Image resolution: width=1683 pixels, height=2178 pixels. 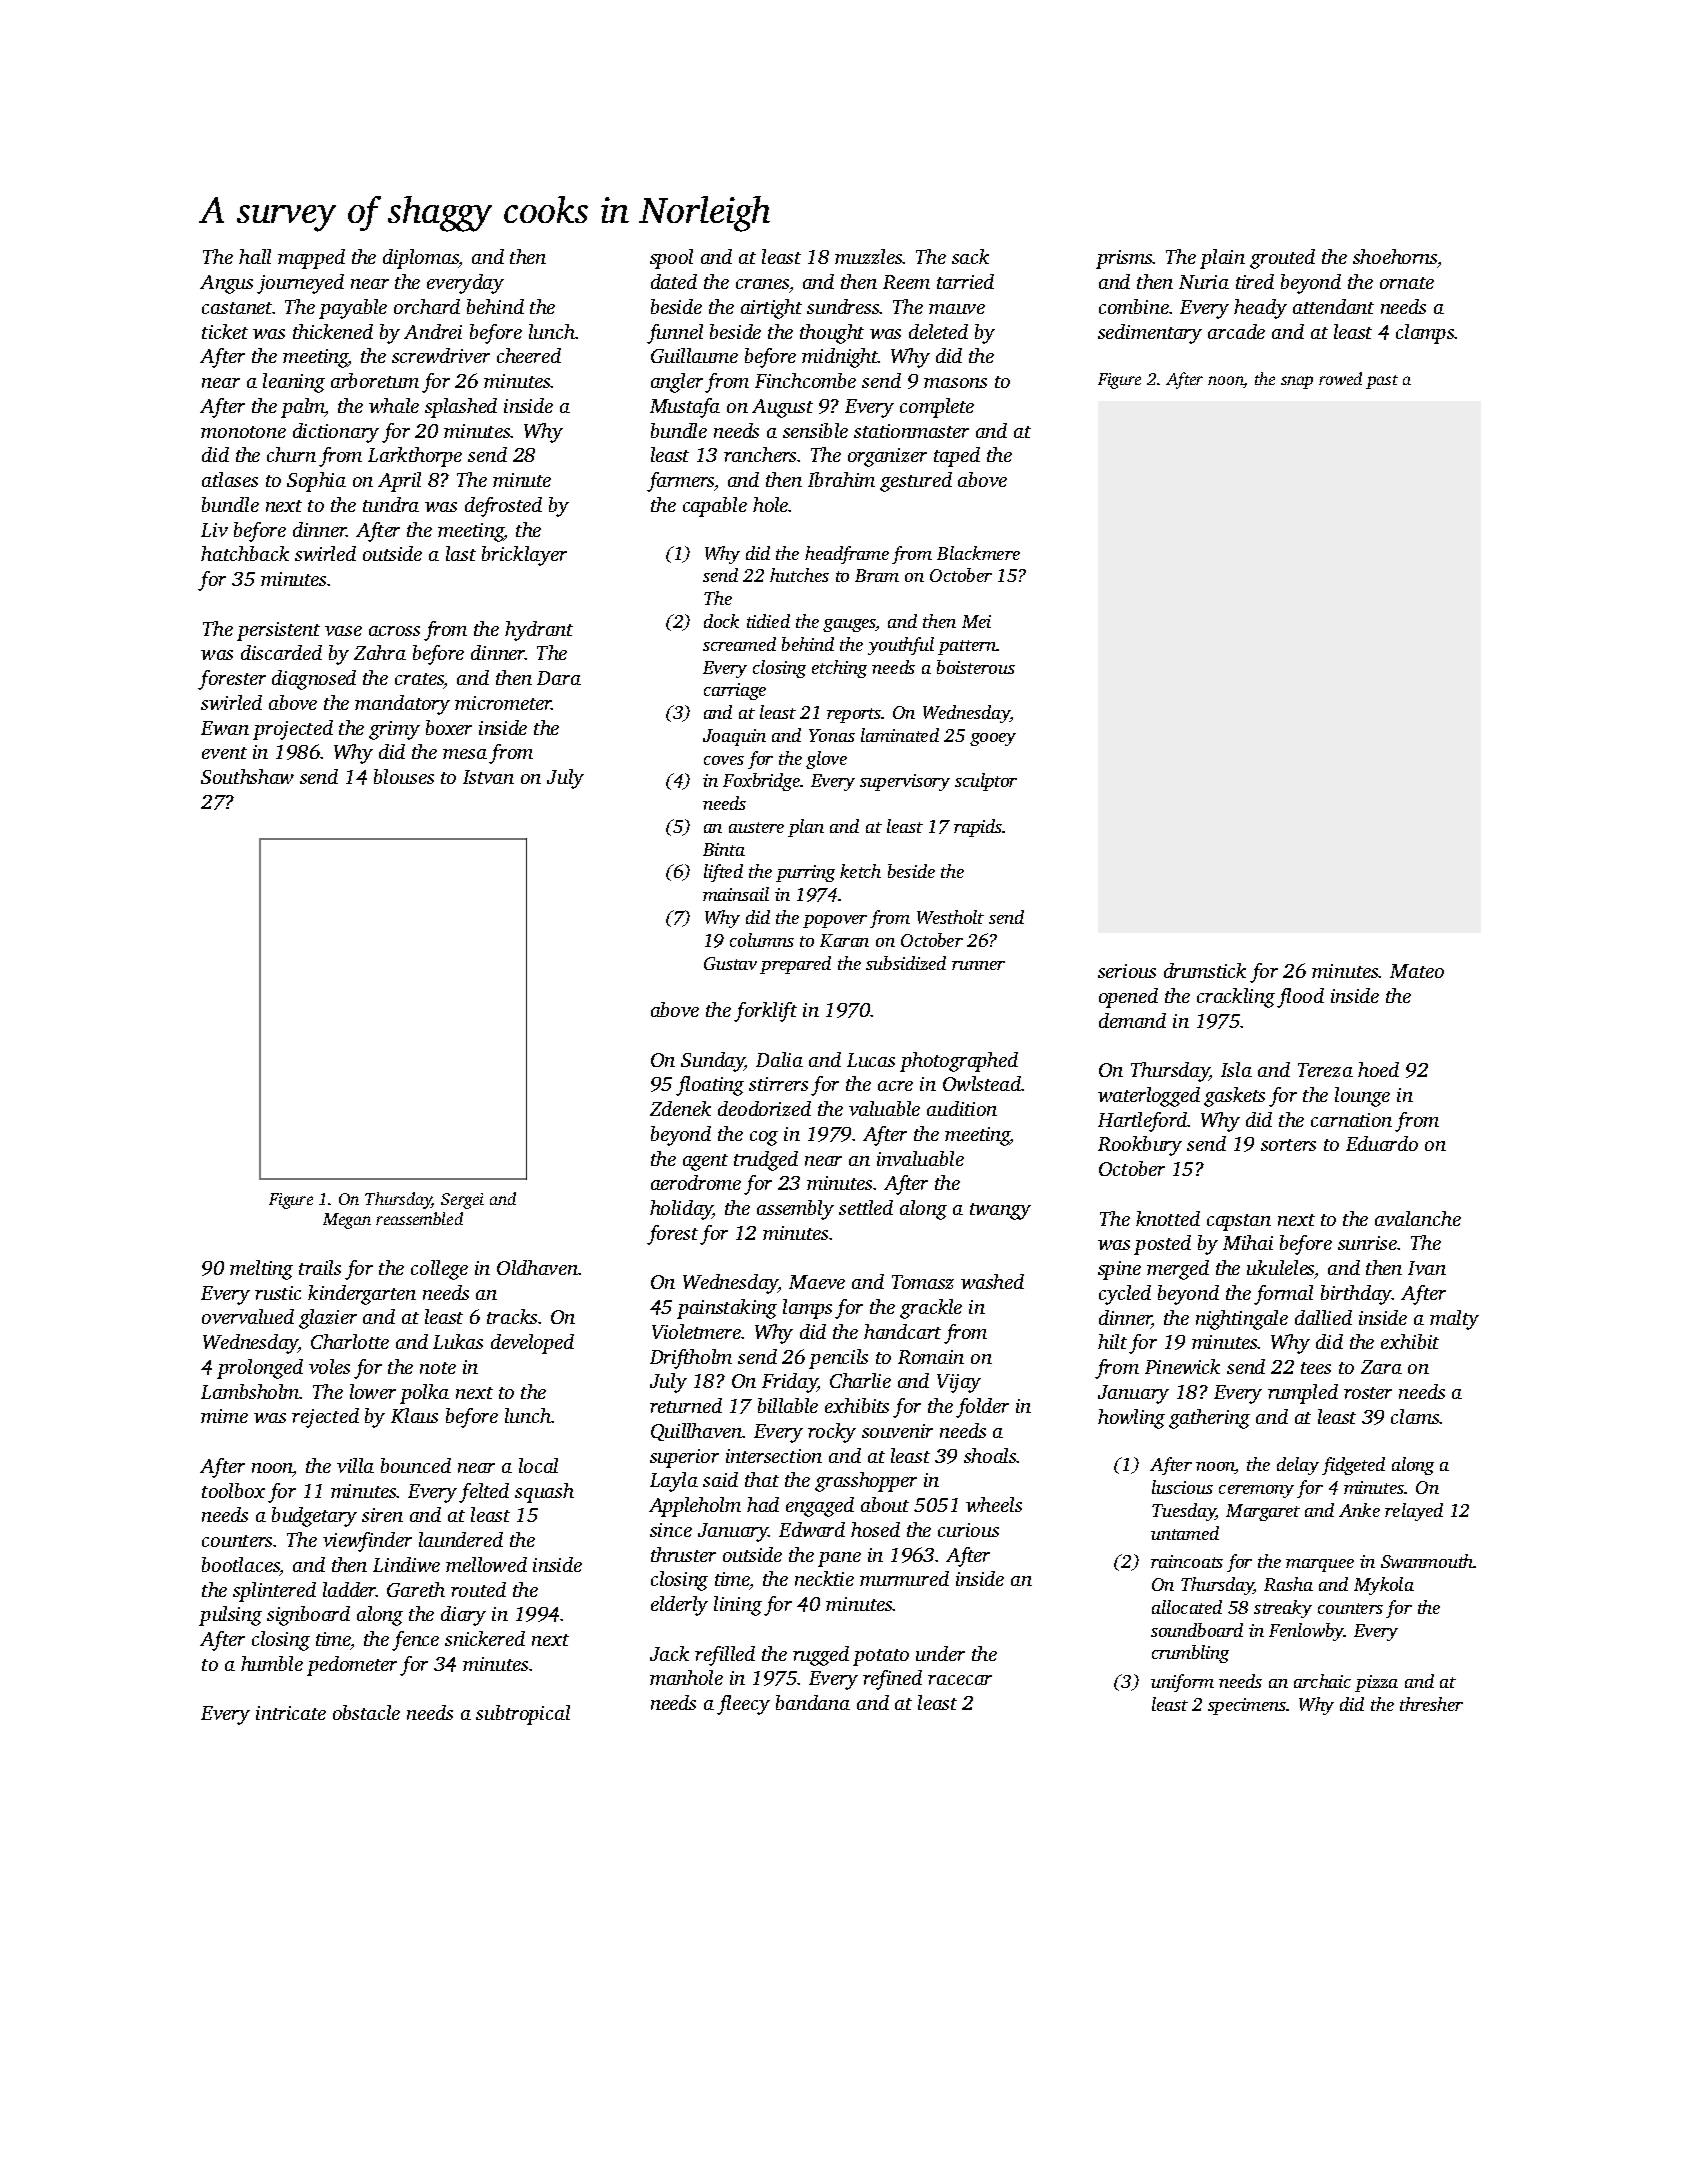 What do you see at coordinates (462, 1201) in the screenshot?
I see `Sergei` at bounding box center [462, 1201].
